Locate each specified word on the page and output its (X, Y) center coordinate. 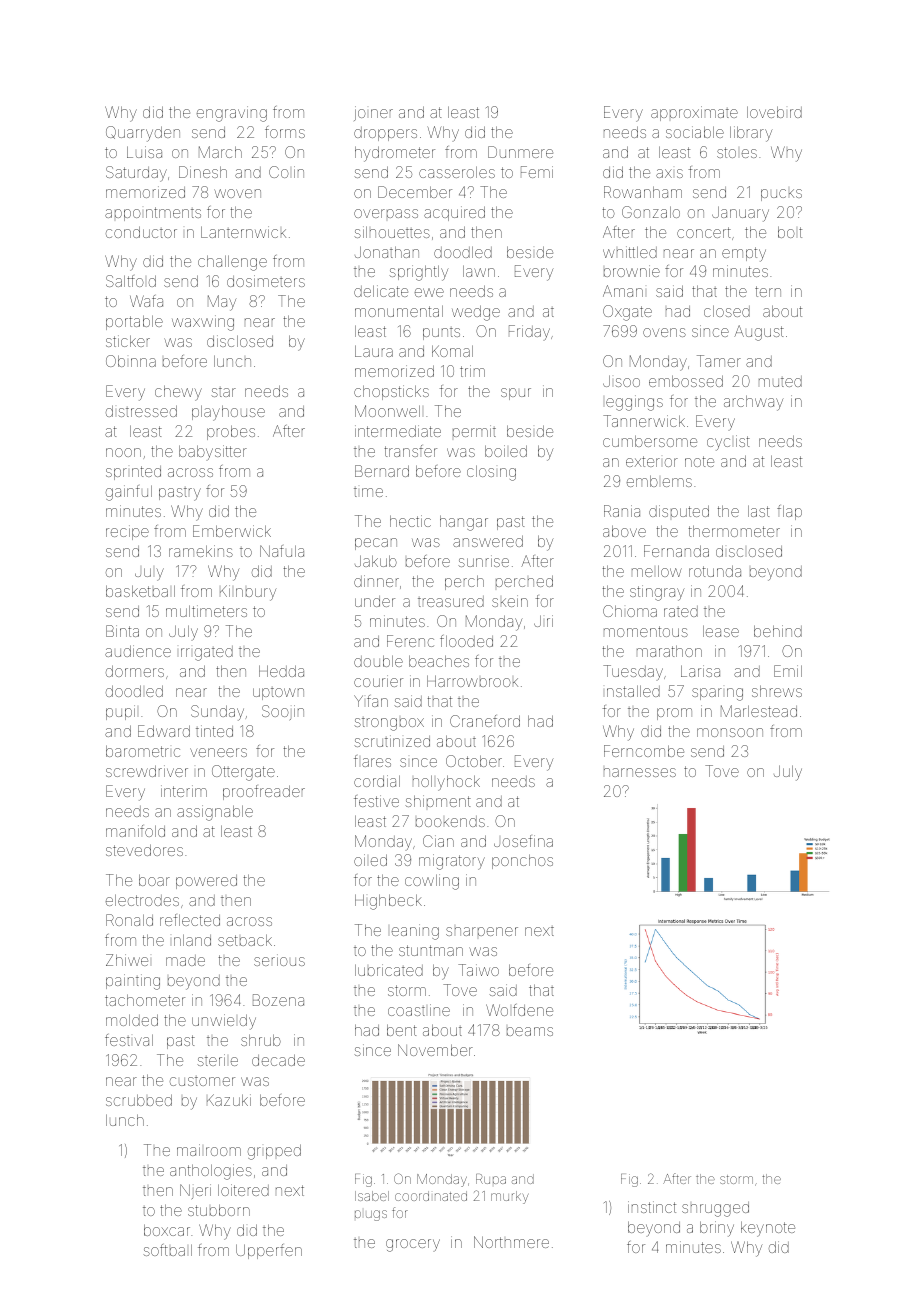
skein (510, 601)
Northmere (511, 1242)
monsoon (730, 732)
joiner (373, 113)
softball (167, 1250)
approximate (694, 113)
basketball (140, 591)
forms (285, 132)
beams (530, 1031)
